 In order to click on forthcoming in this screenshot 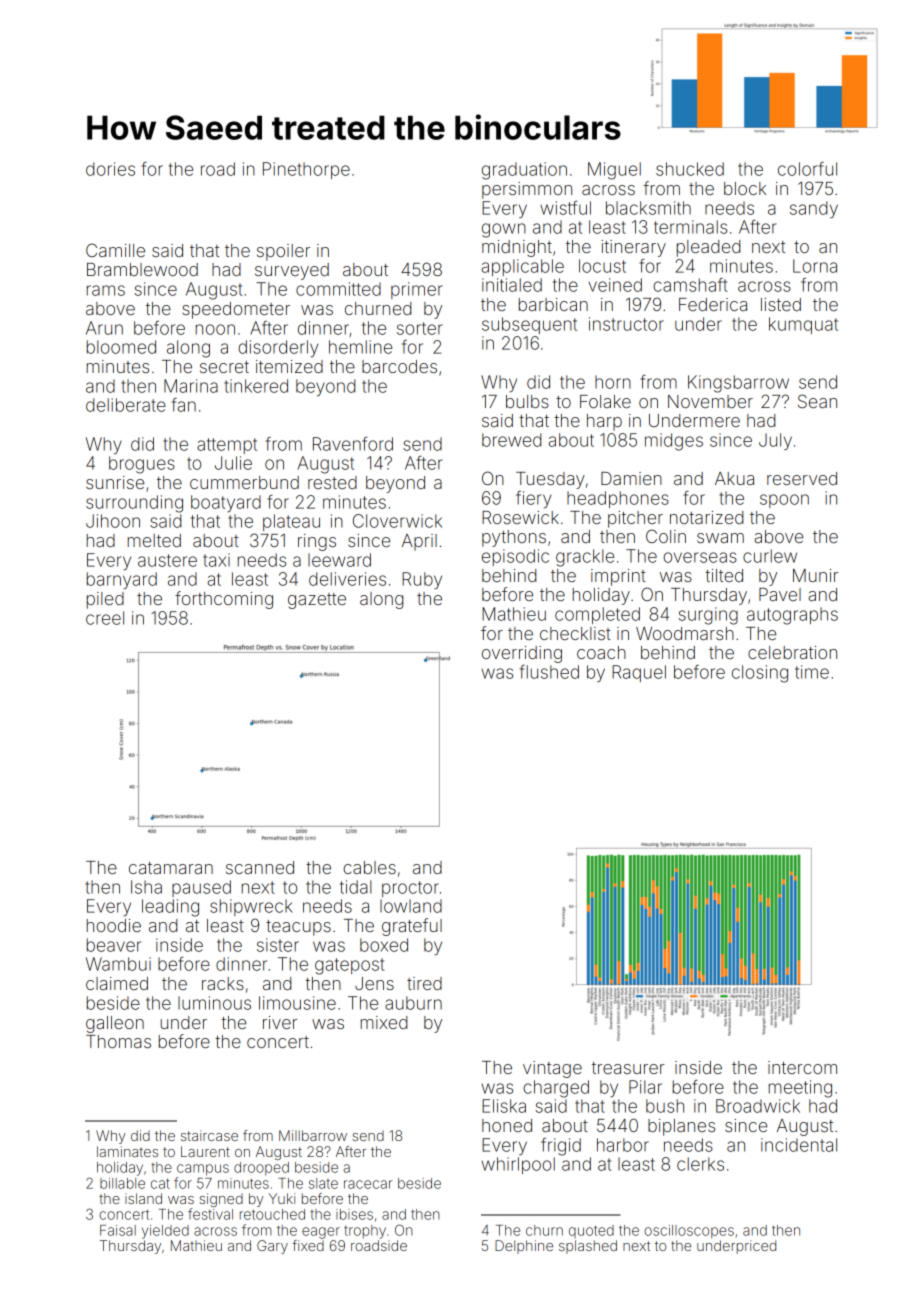, I will do `click(224, 600)`.
